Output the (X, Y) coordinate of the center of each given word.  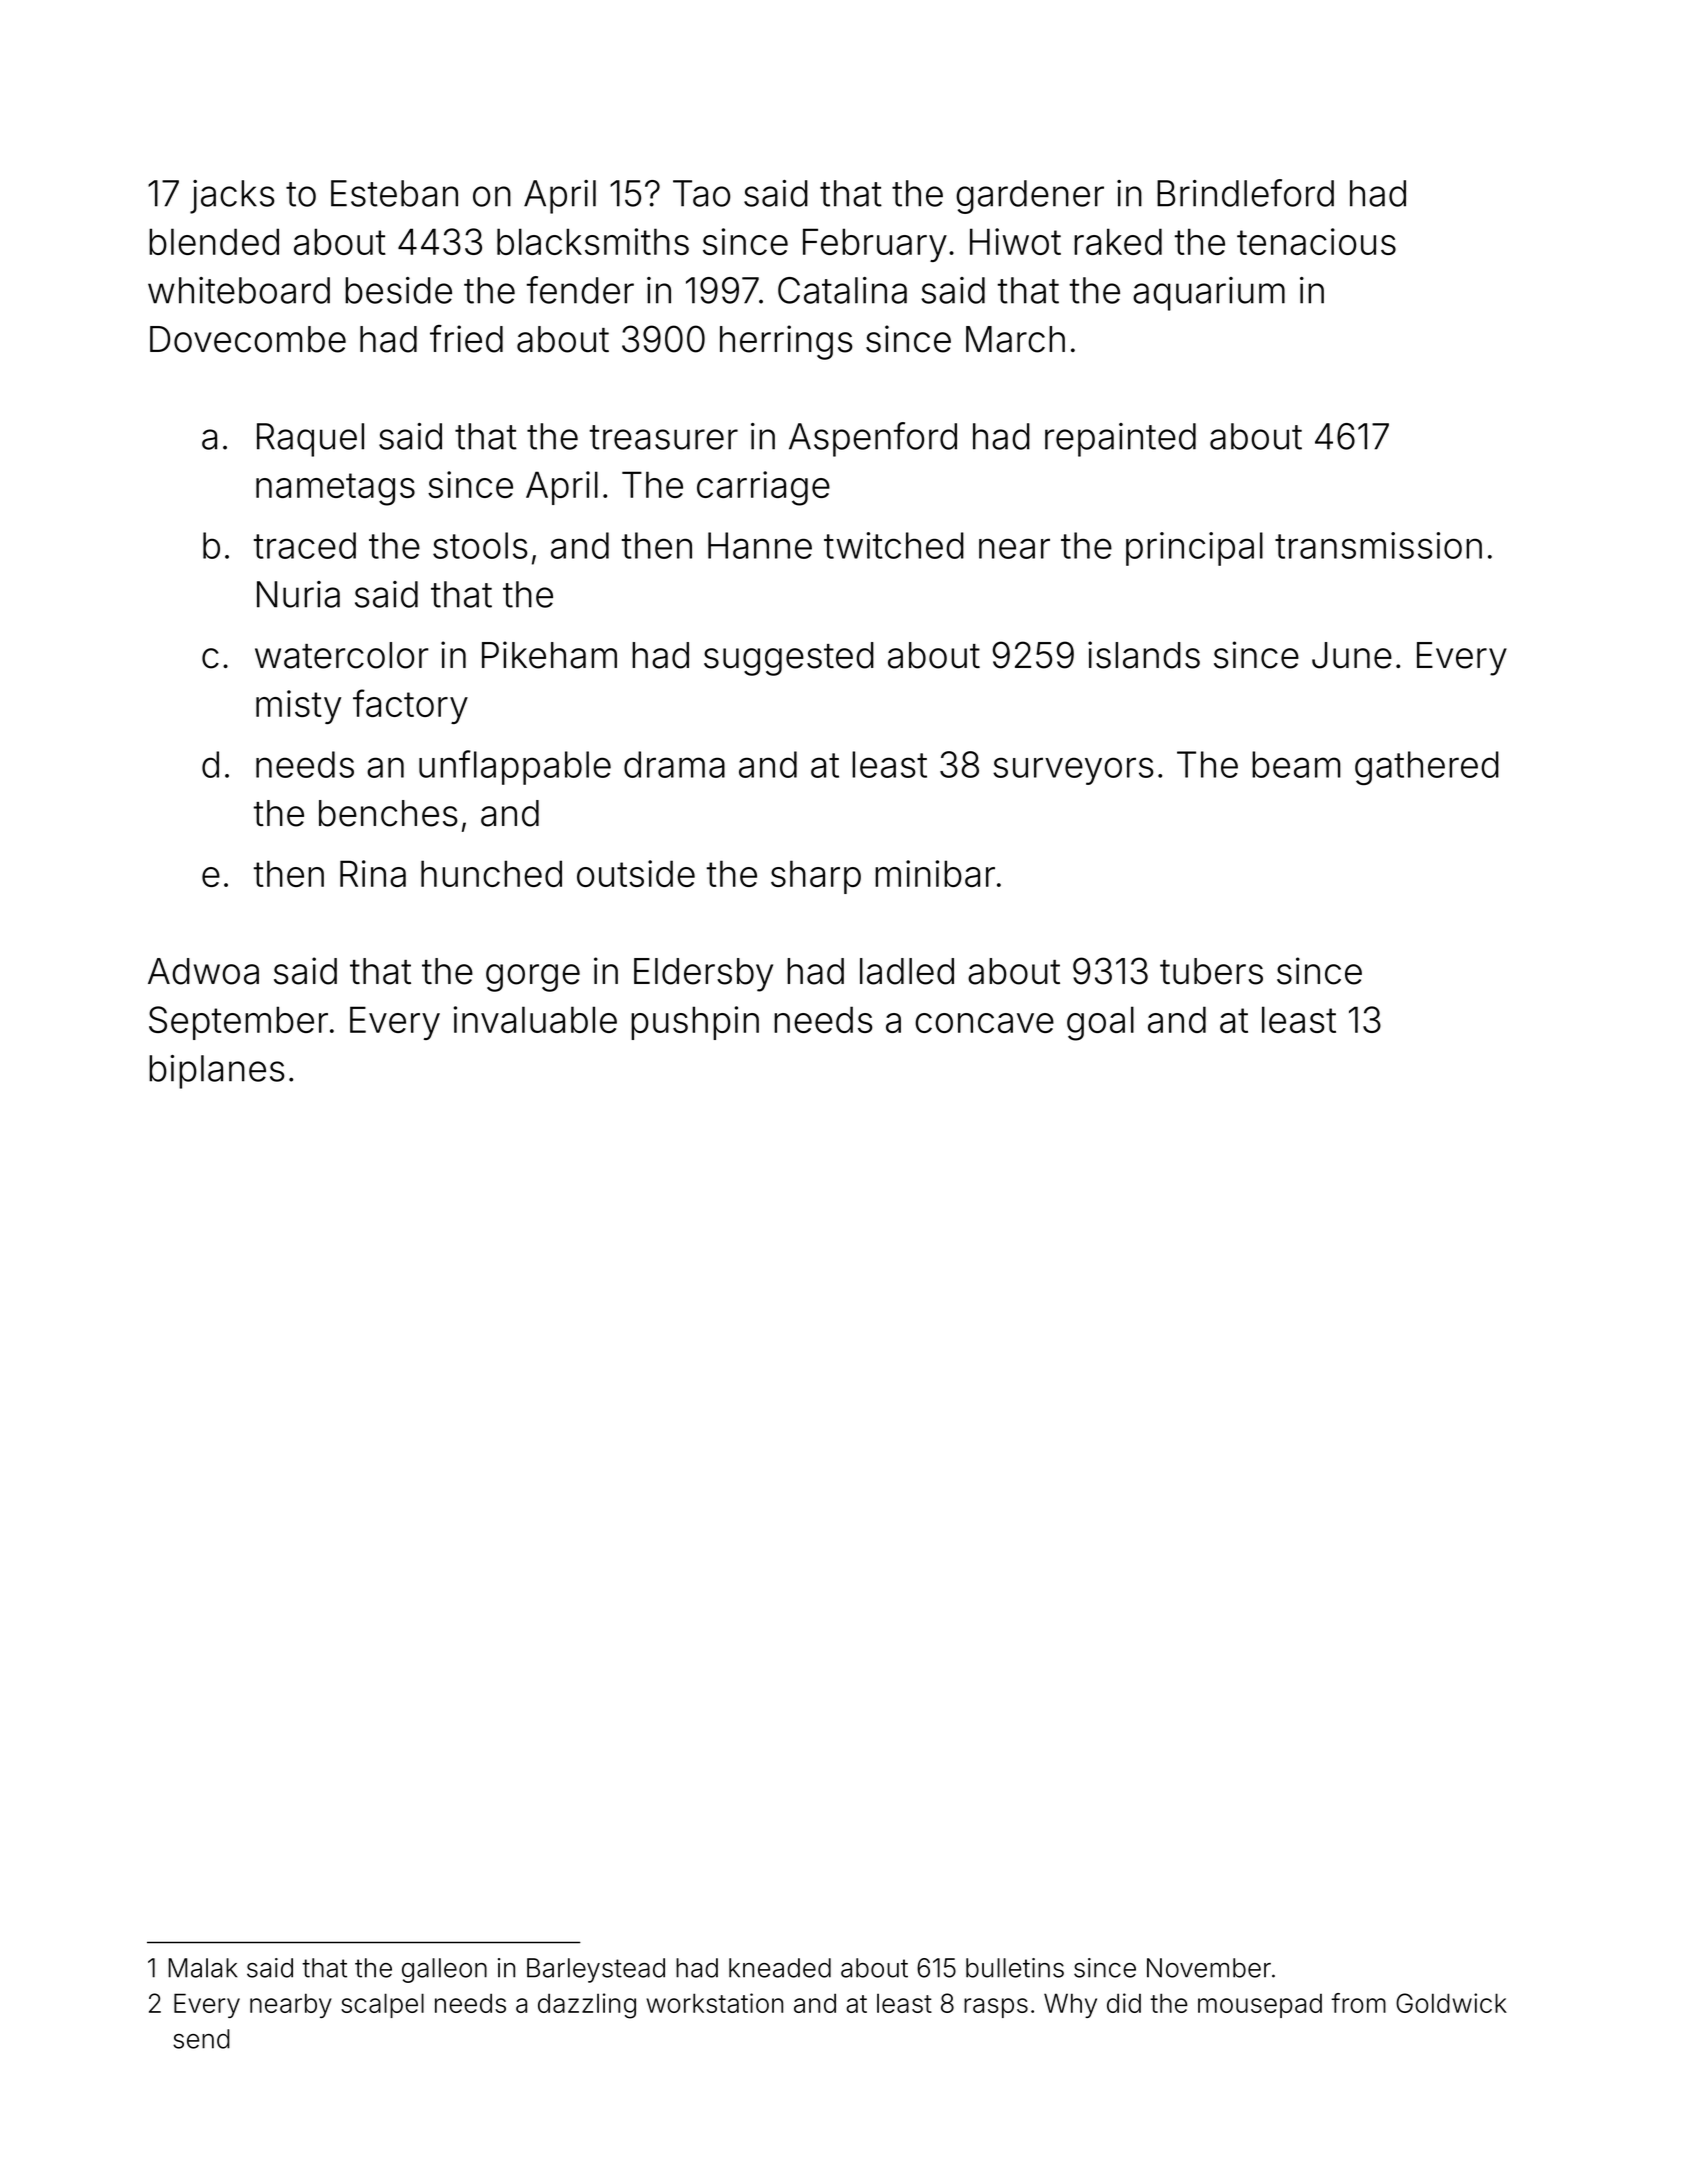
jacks (232, 197)
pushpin (695, 1023)
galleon (444, 1970)
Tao (701, 193)
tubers (1211, 971)
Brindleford (1245, 193)
